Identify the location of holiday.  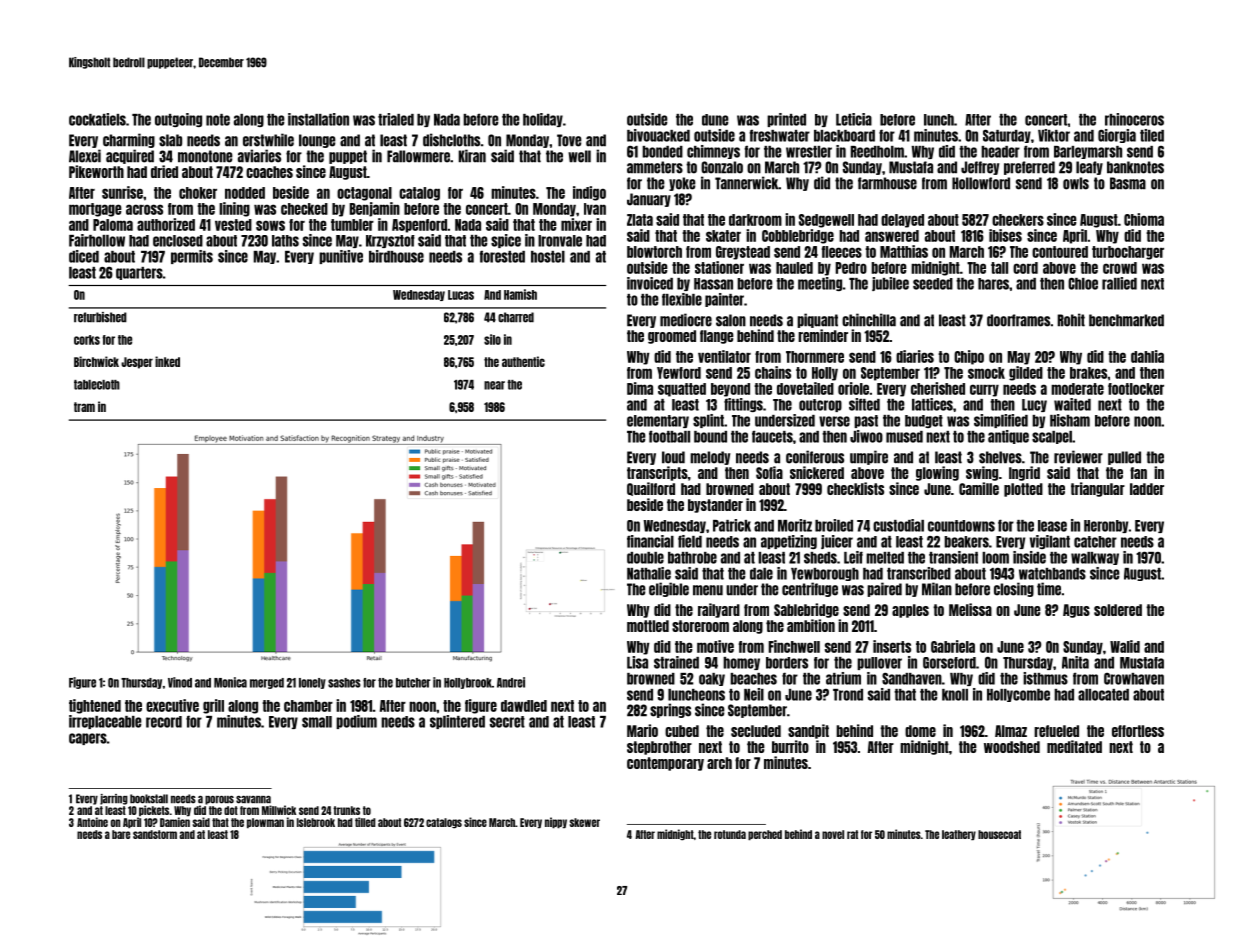
(543, 120).
